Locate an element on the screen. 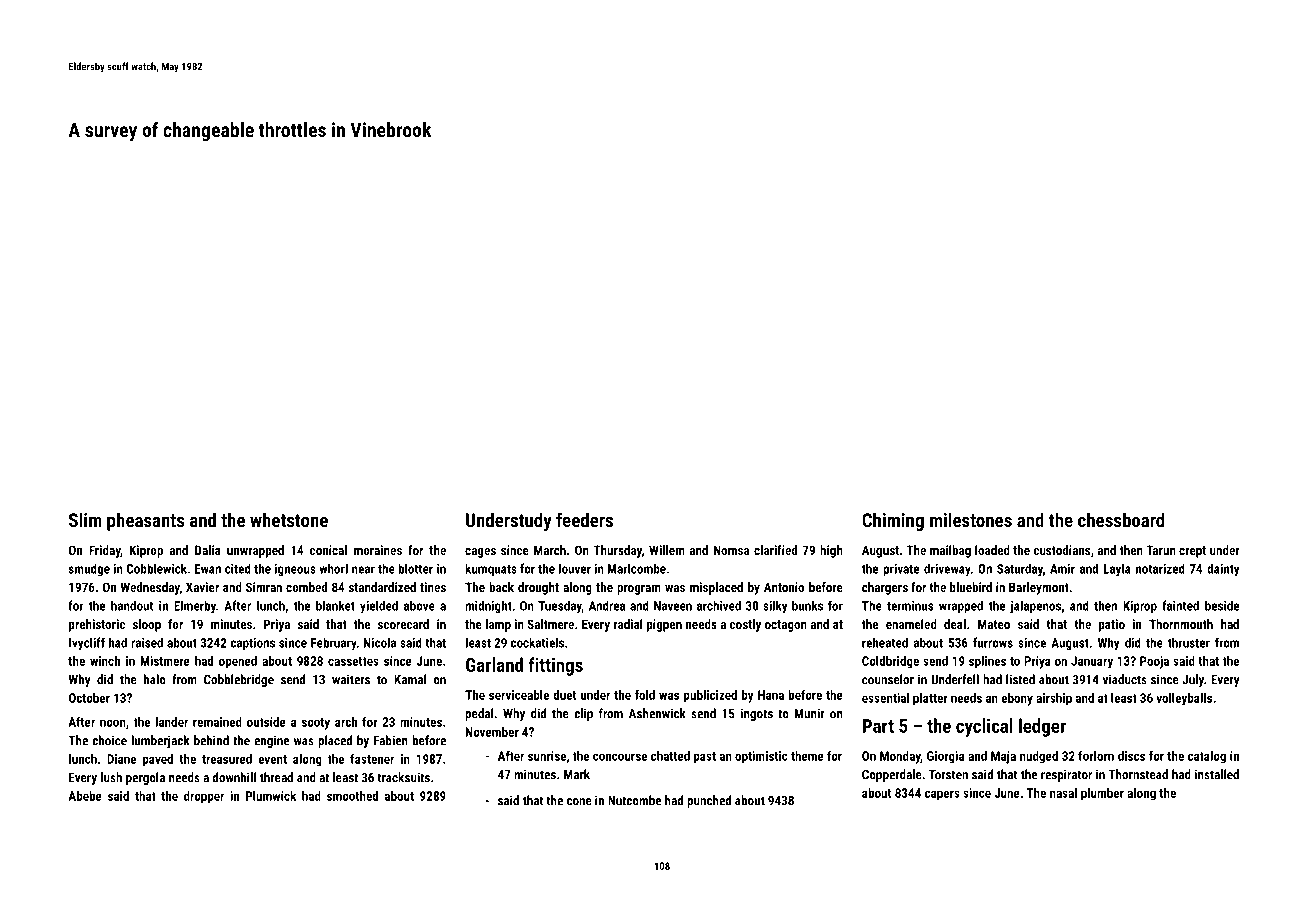  halo is located at coordinates (155, 679).
